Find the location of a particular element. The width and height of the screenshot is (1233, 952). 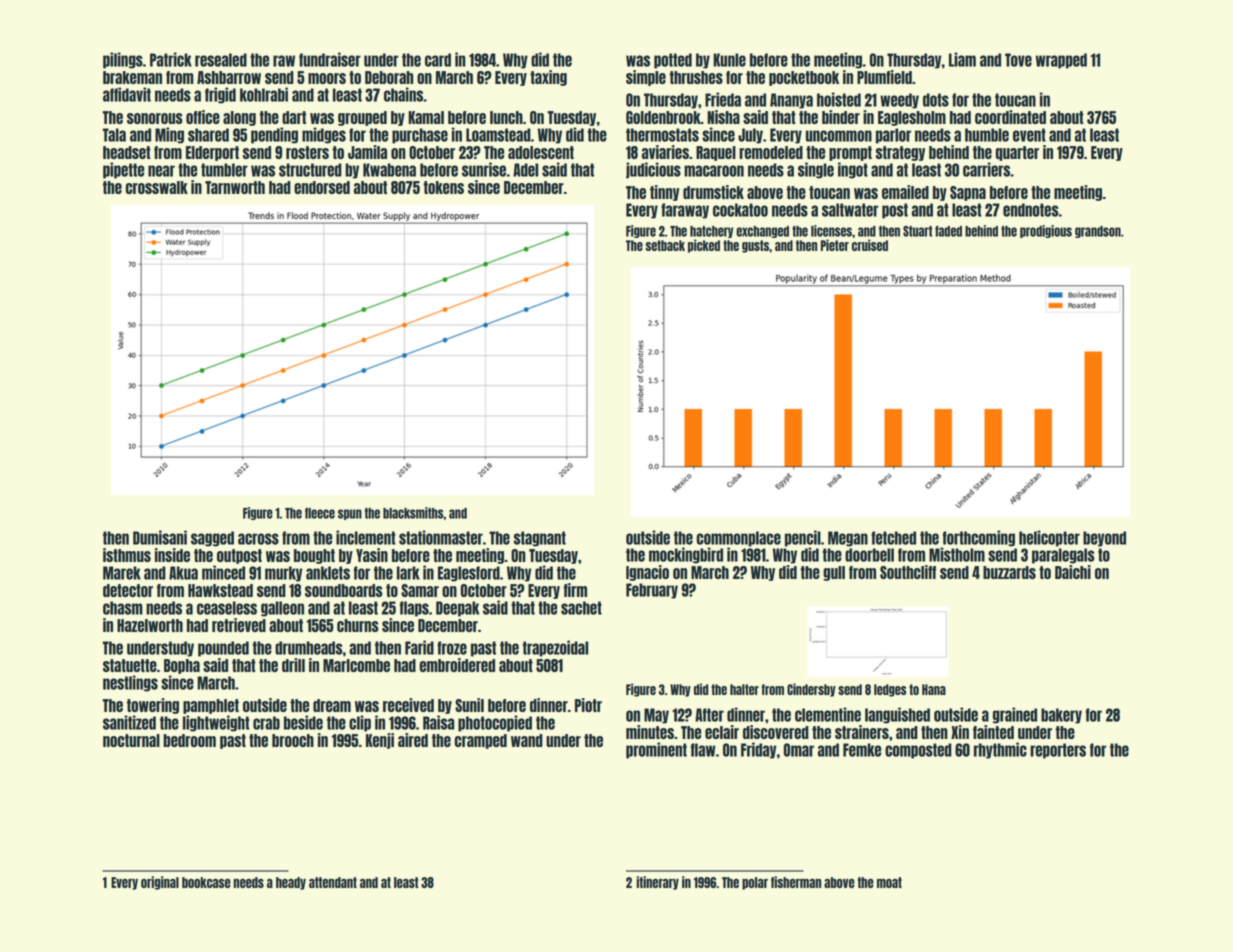

attendant is located at coordinates (333, 882).
